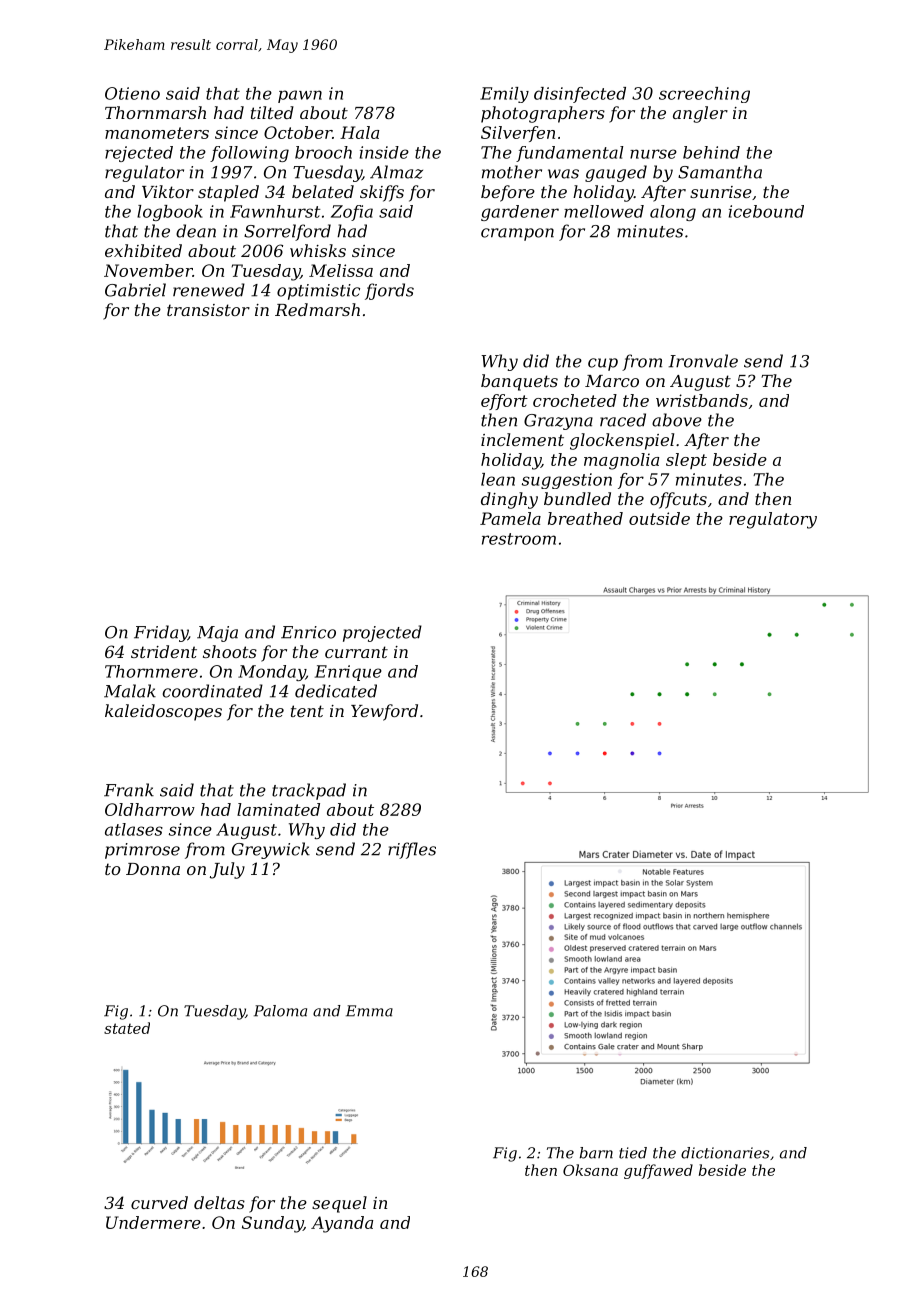  What do you see at coordinates (217, 634) in the screenshot?
I see `Maja` at bounding box center [217, 634].
